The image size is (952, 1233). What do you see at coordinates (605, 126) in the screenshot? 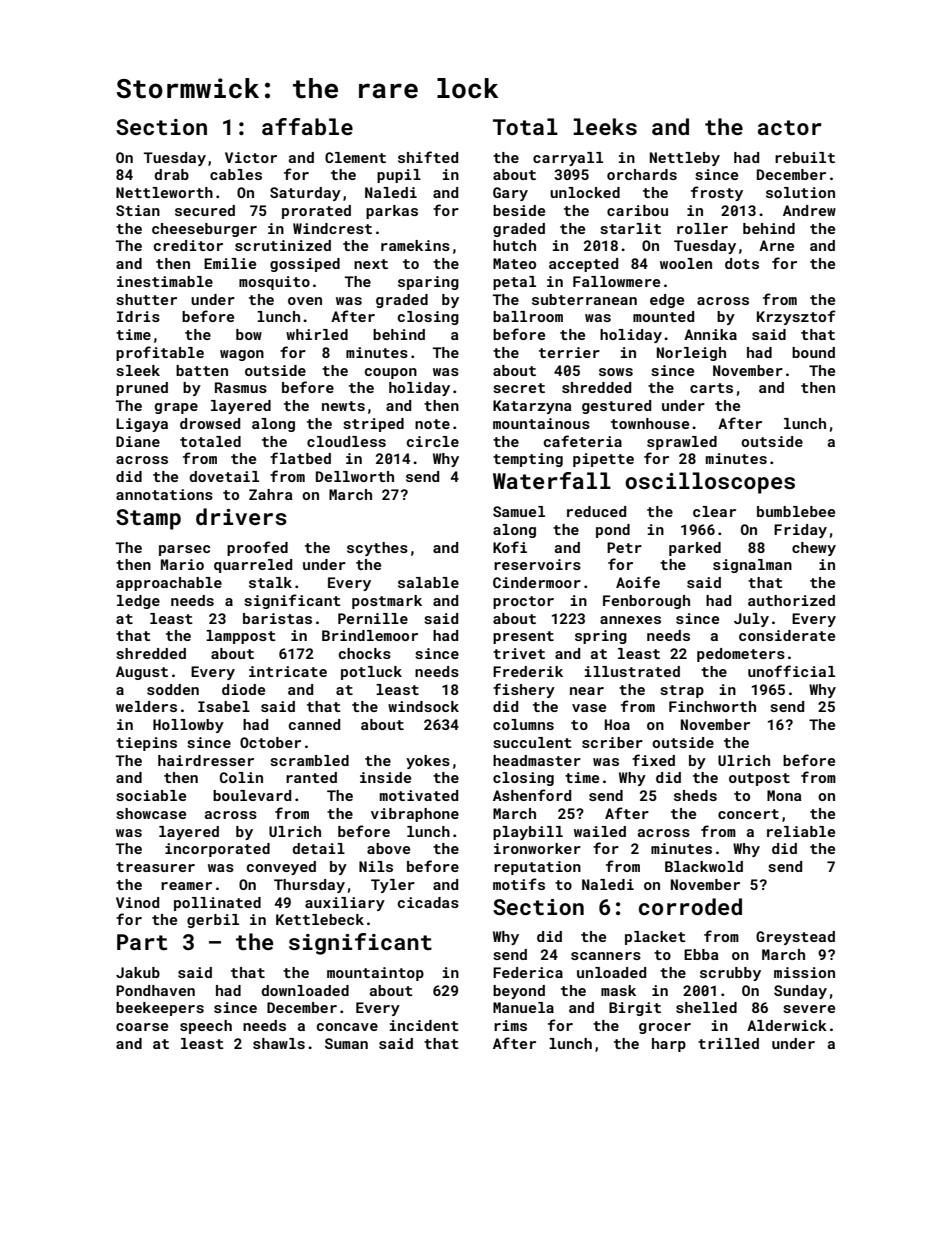
I see `leeks` at bounding box center [605, 126].
